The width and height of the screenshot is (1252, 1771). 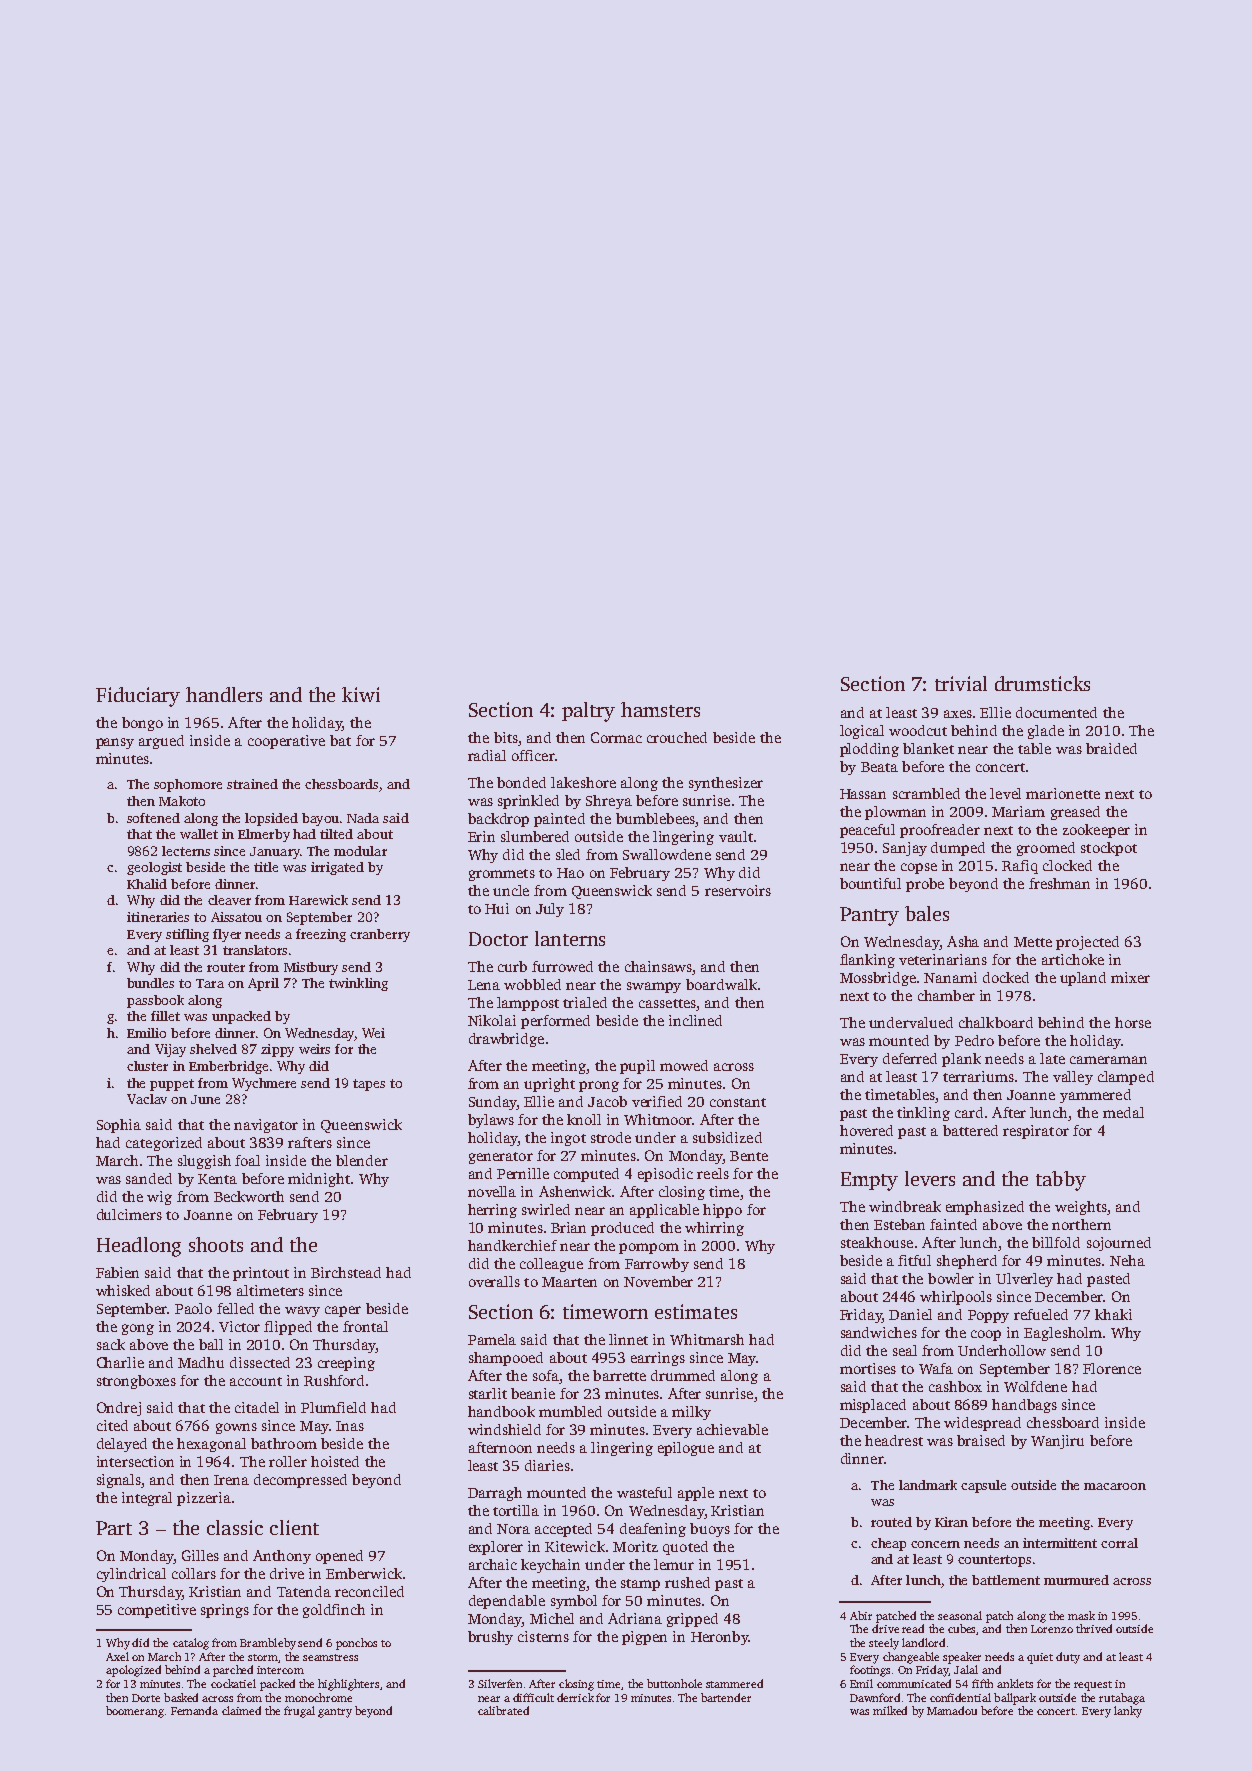 What do you see at coordinates (1056, 712) in the screenshot?
I see `documented` at bounding box center [1056, 712].
